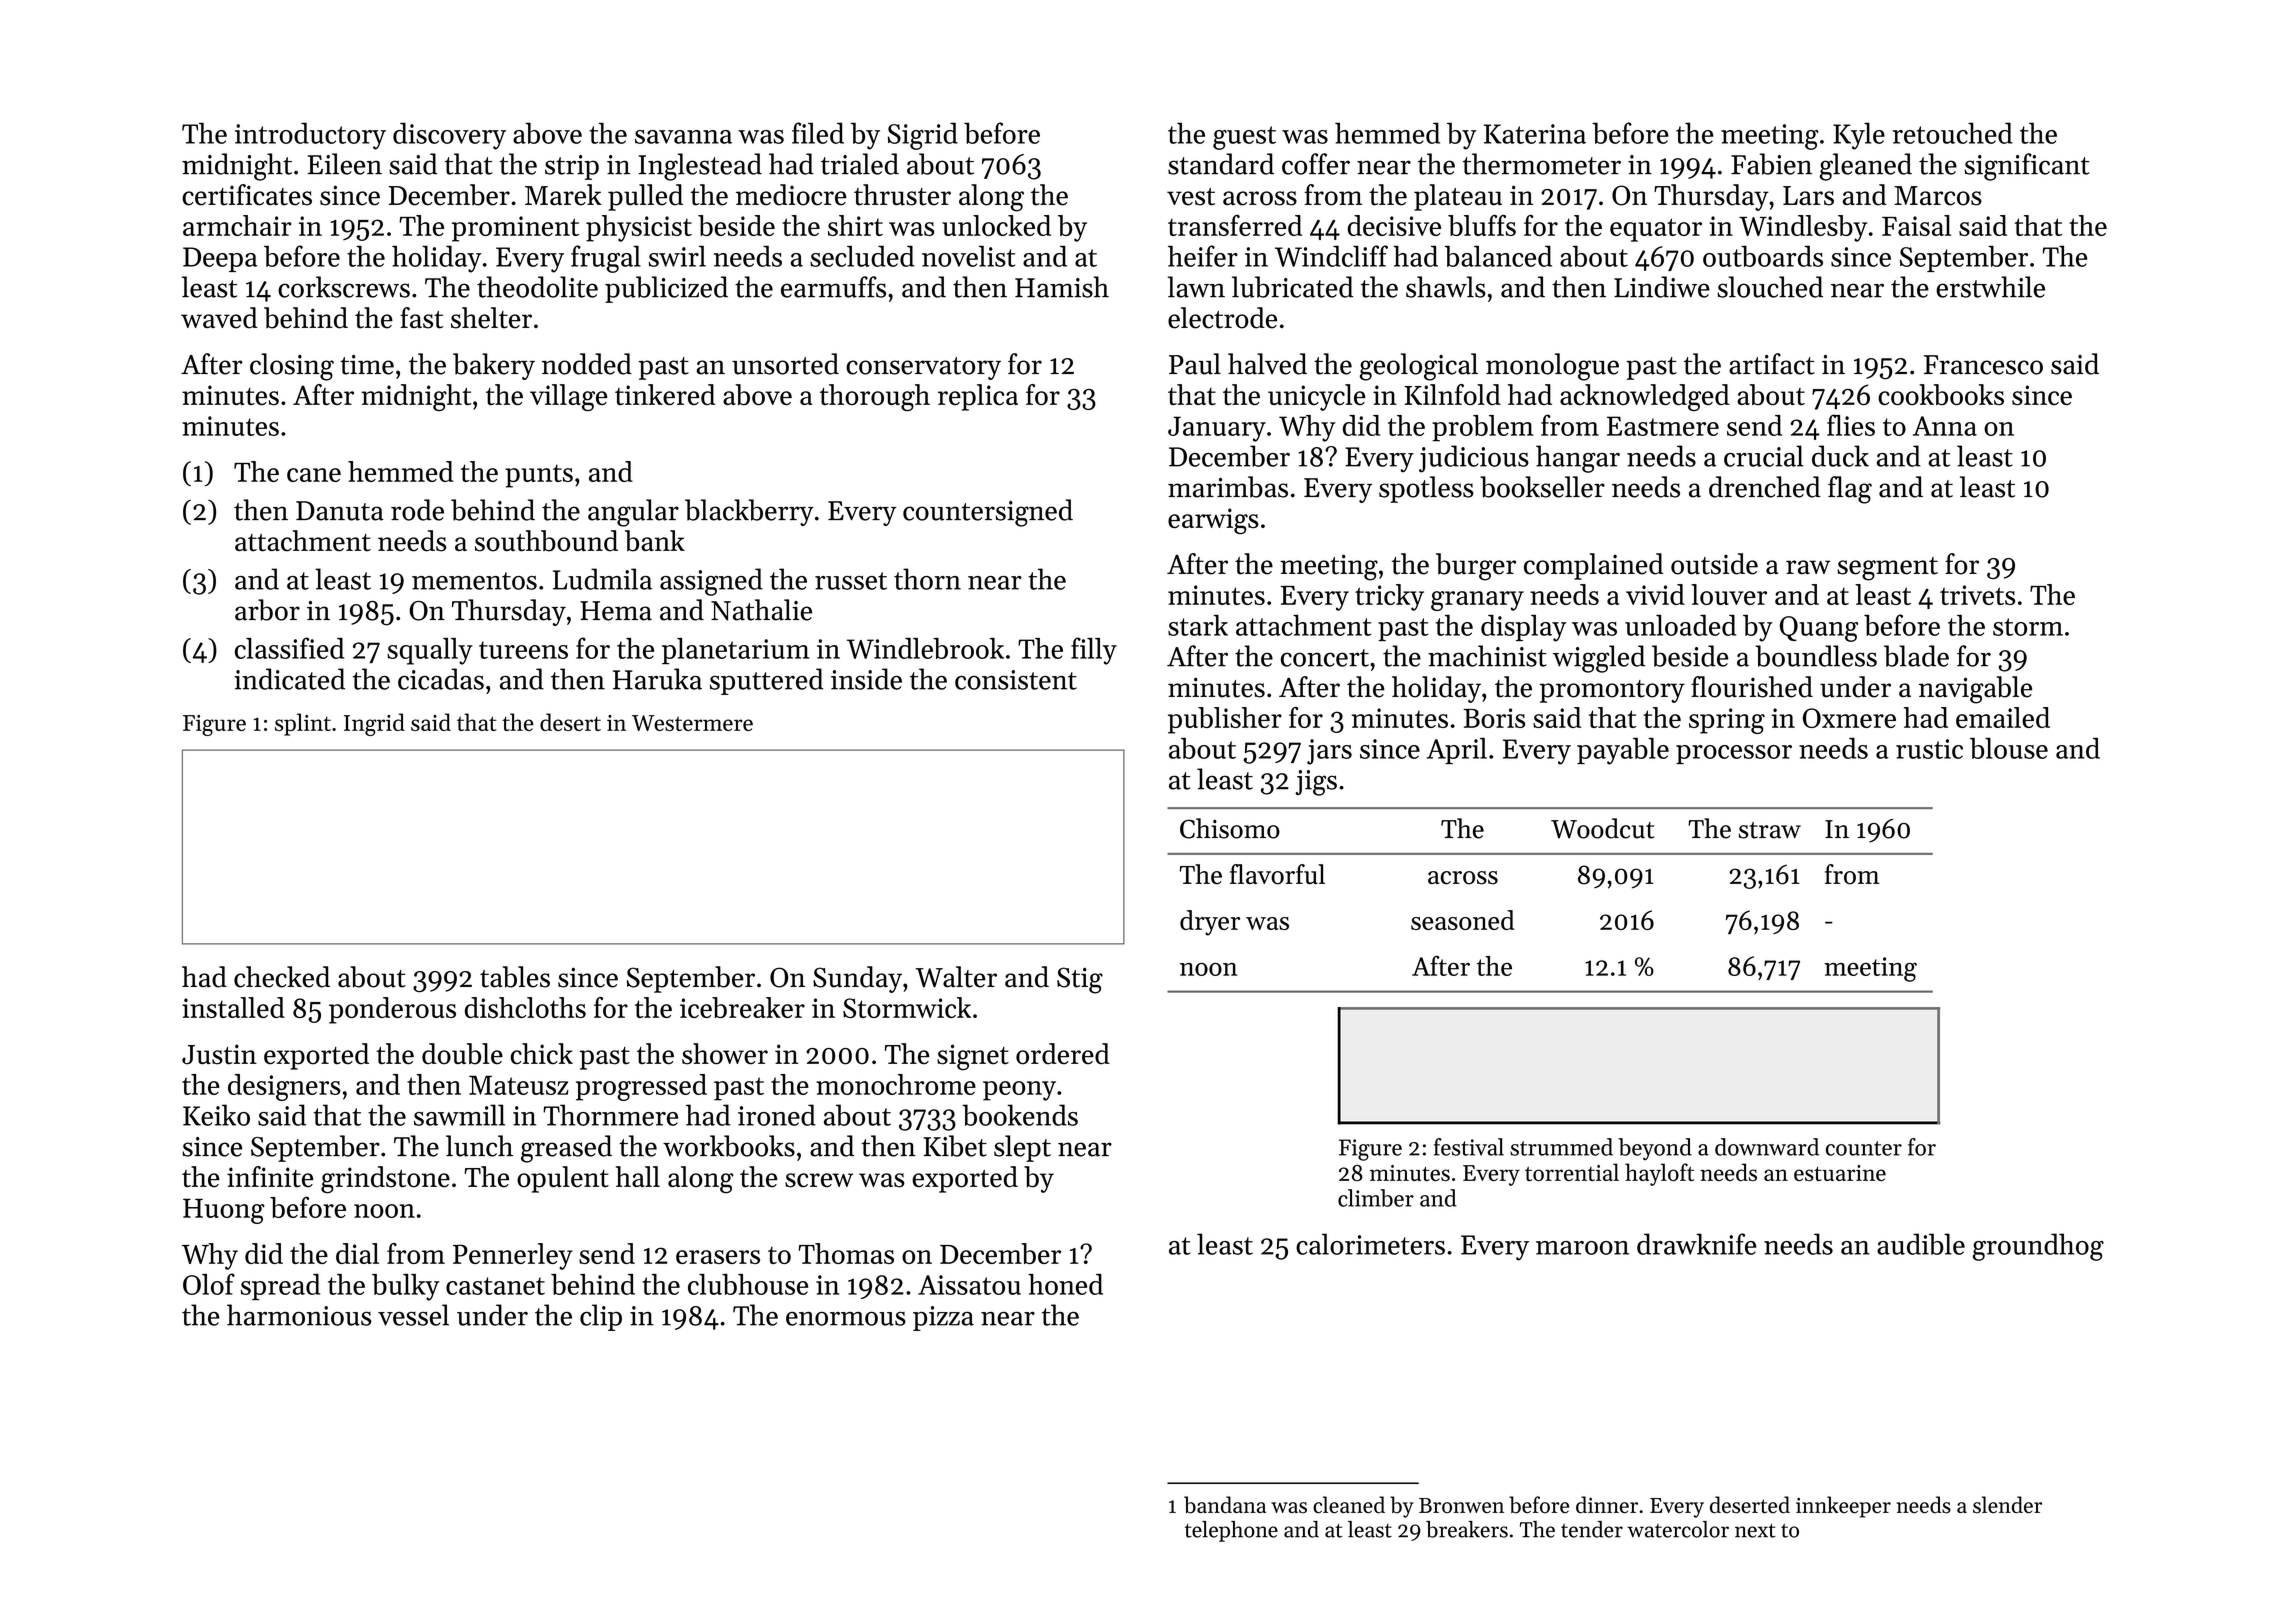  What do you see at coordinates (1022, 1148) in the image?
I see `slept` at bounding box center [1022, 1148].
